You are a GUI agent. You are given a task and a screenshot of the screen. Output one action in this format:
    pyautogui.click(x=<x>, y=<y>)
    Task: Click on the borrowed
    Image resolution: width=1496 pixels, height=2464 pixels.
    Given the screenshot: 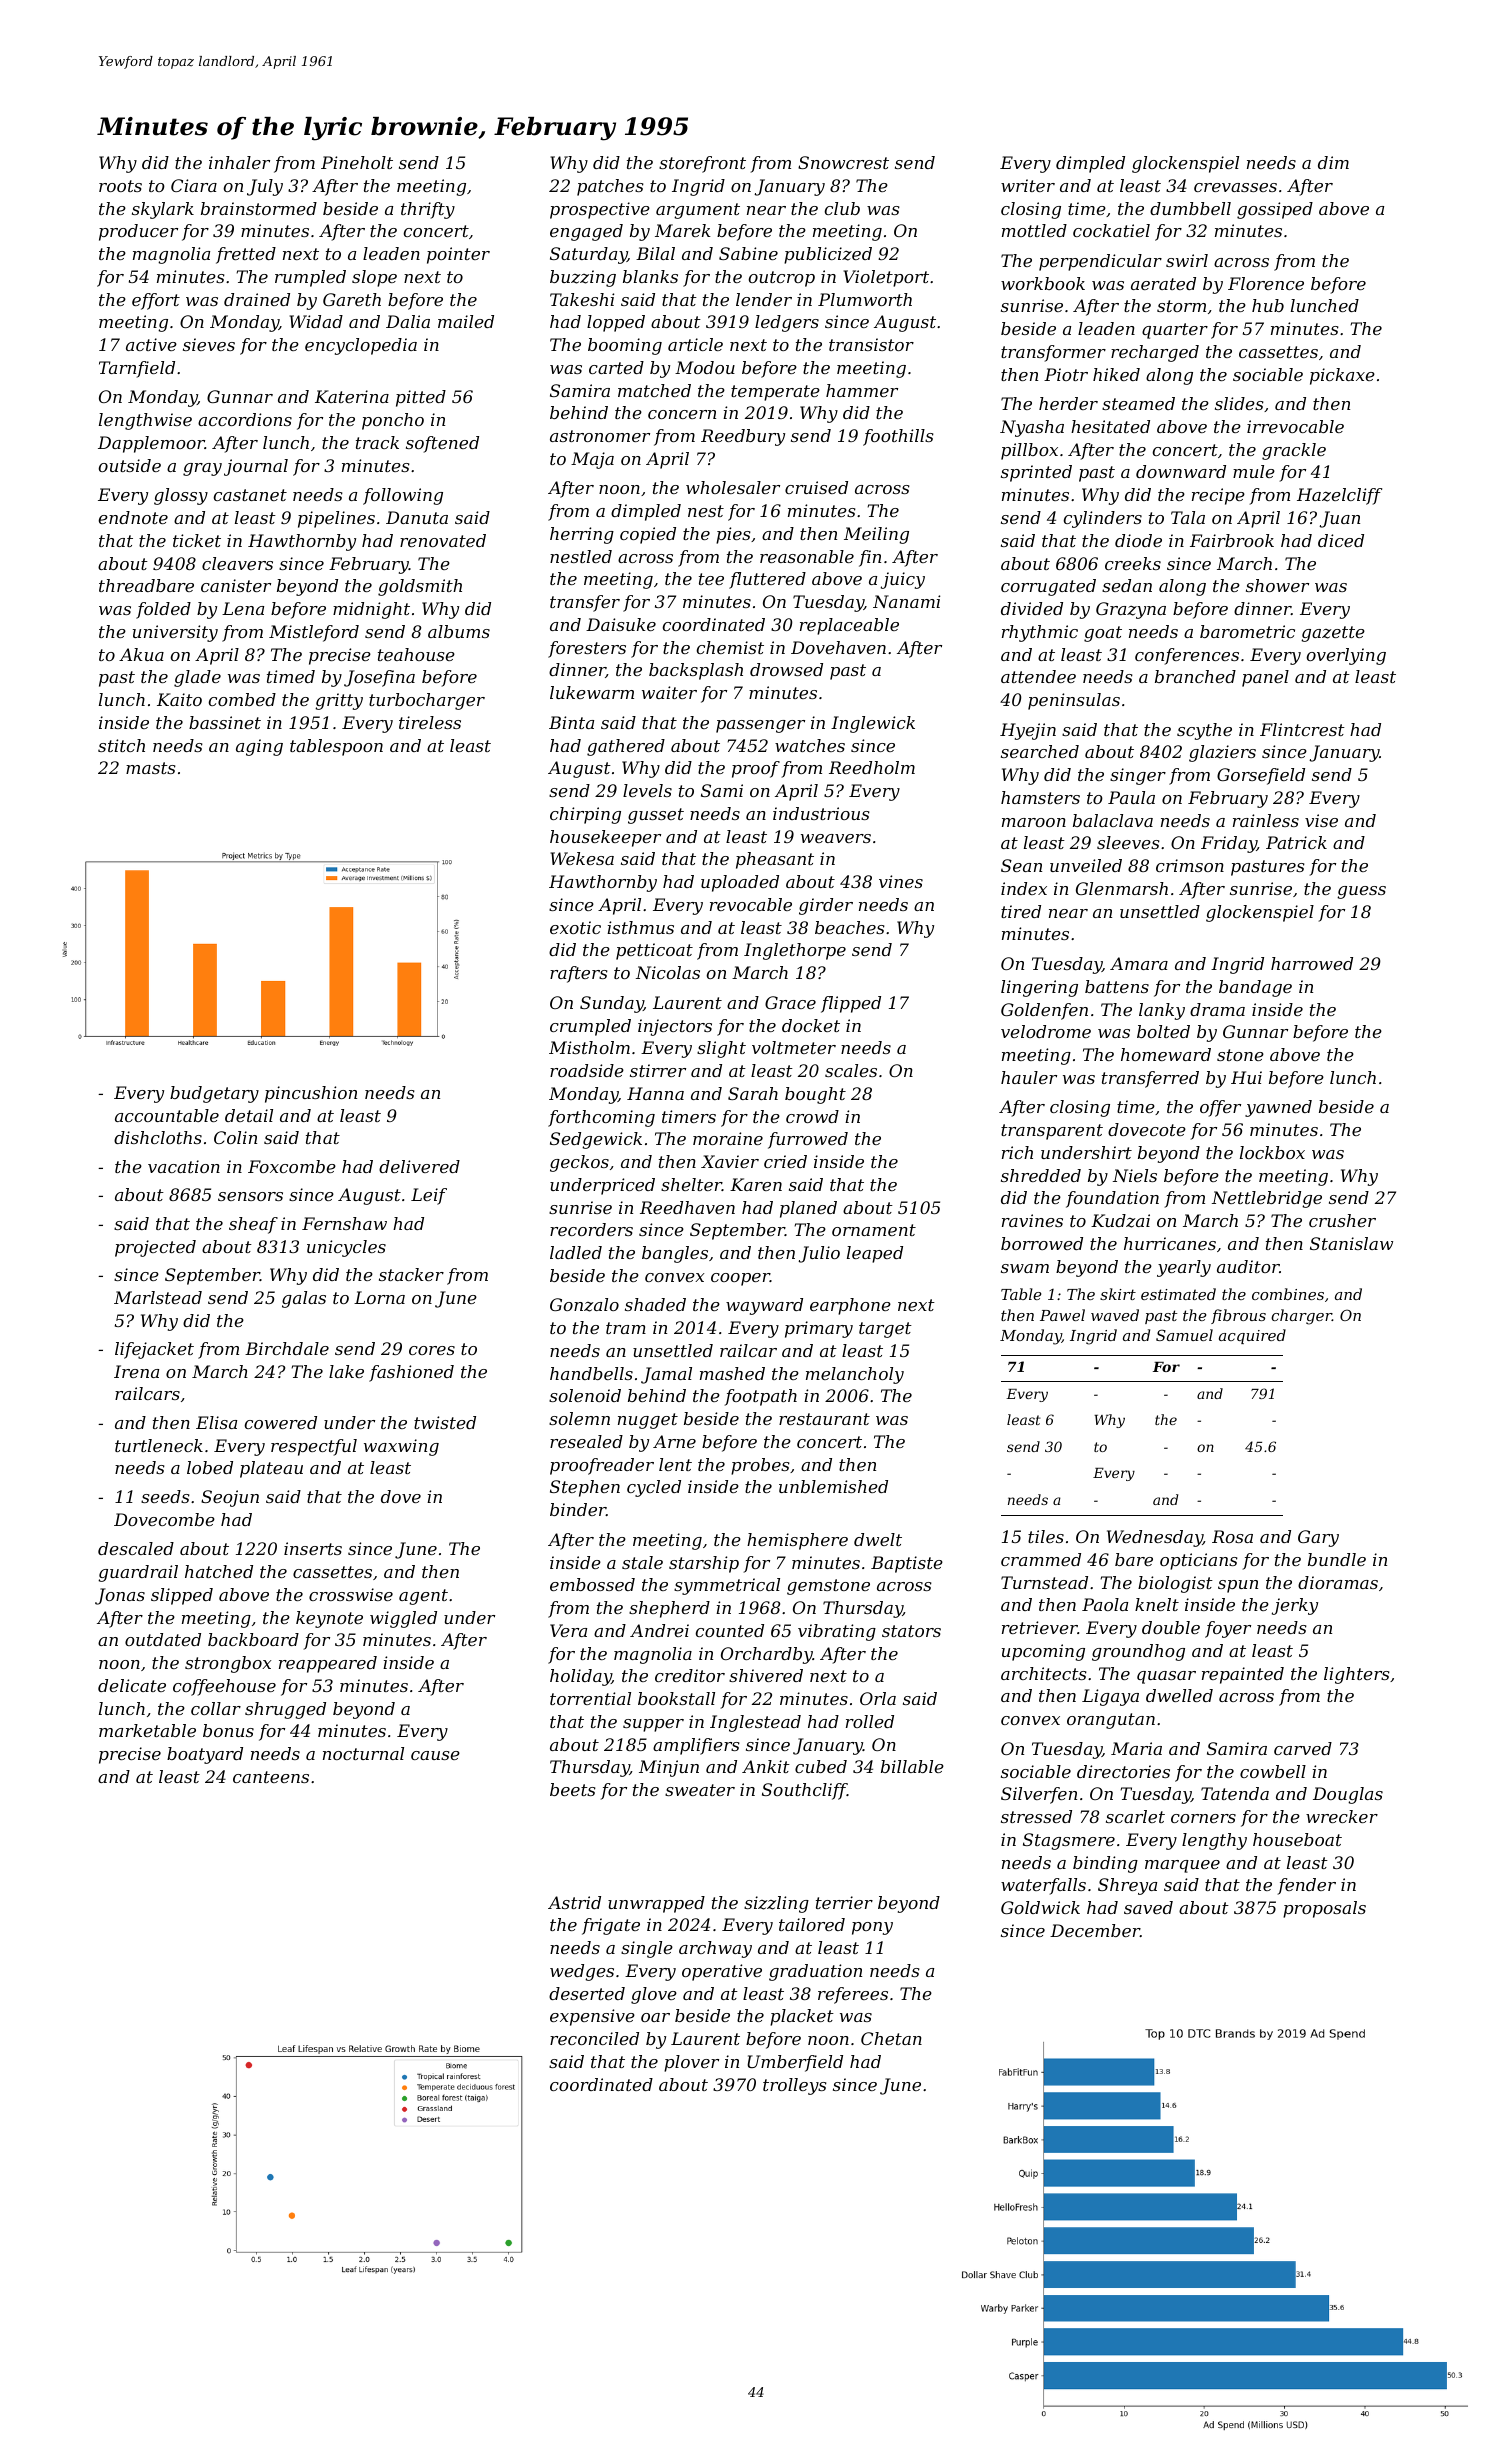 What is the action you would take?
    pyautogui.click(x=1042, y=1243)
